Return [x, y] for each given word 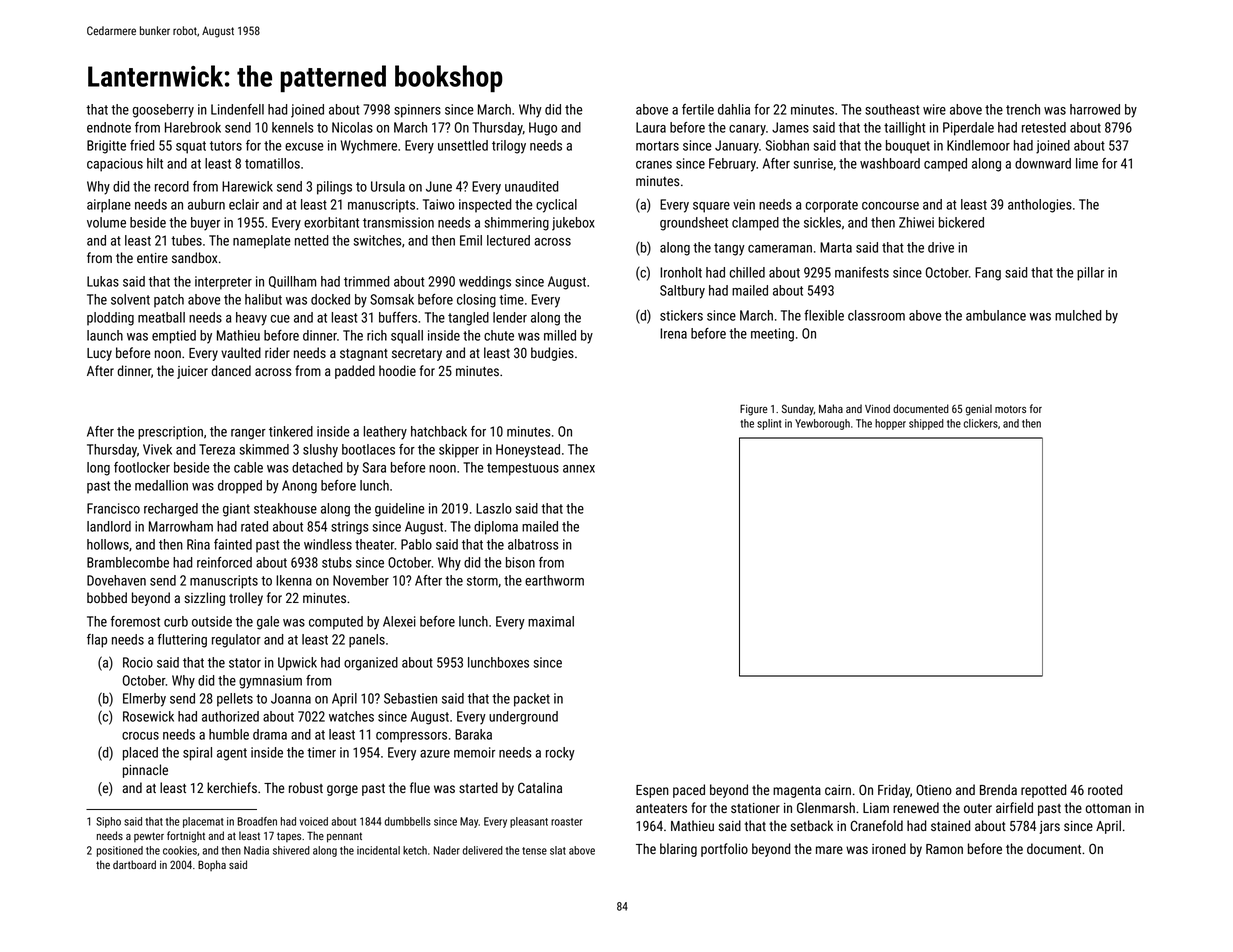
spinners [417, 111]
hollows [108, 544]
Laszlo [494, 508]
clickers [981, 423]
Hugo [543, 129]
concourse [890, 206]
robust [306, 787]
